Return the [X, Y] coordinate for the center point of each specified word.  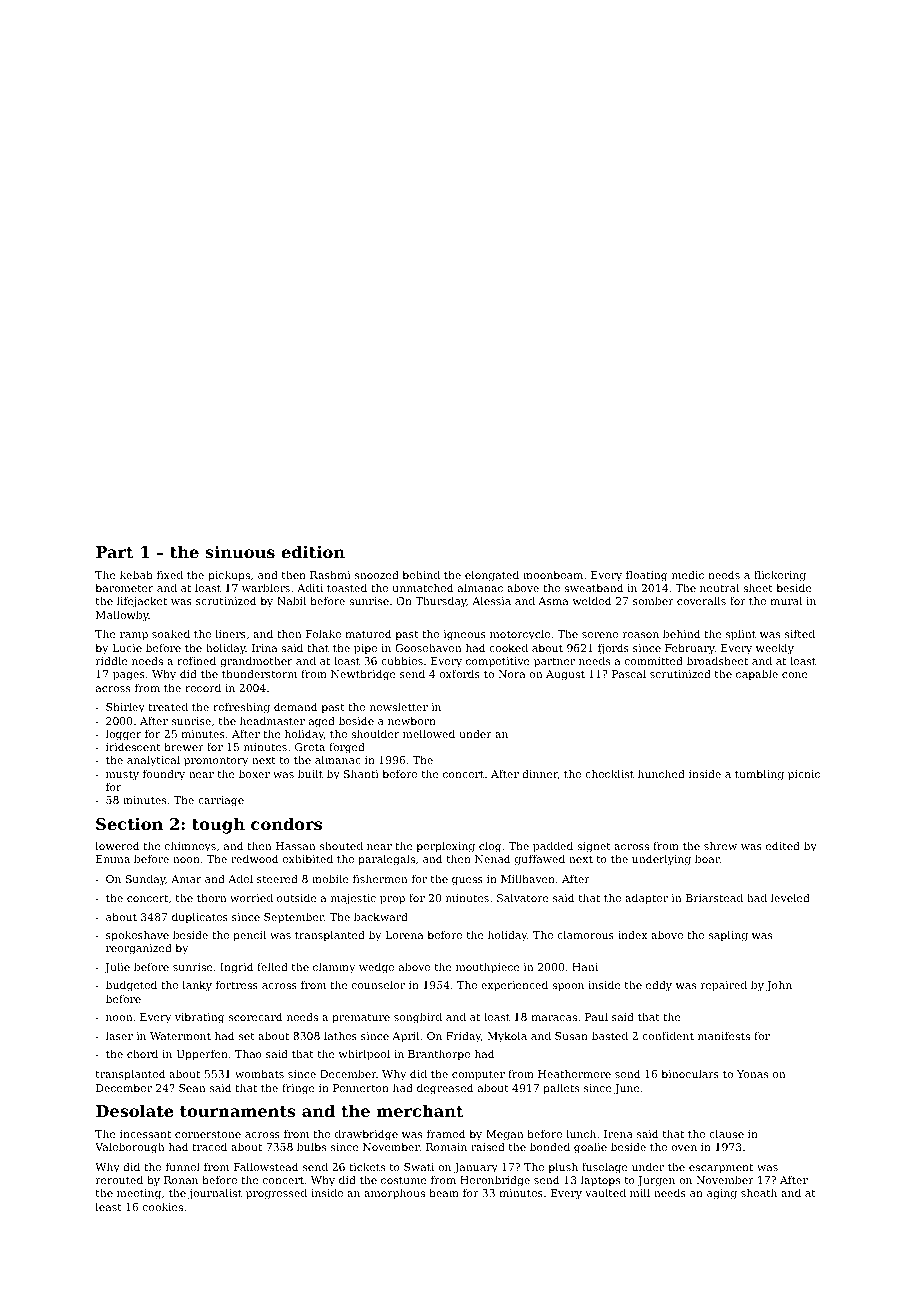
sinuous [240, 552]
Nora [511, 674]
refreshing [241, 708]
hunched [661, 773]
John [779, 985]
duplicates [200, 918]
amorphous [394, 1194]
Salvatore [523, 897]
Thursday [441, 602]
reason [641, 635]
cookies [163, 1206]
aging [722, 1194]
